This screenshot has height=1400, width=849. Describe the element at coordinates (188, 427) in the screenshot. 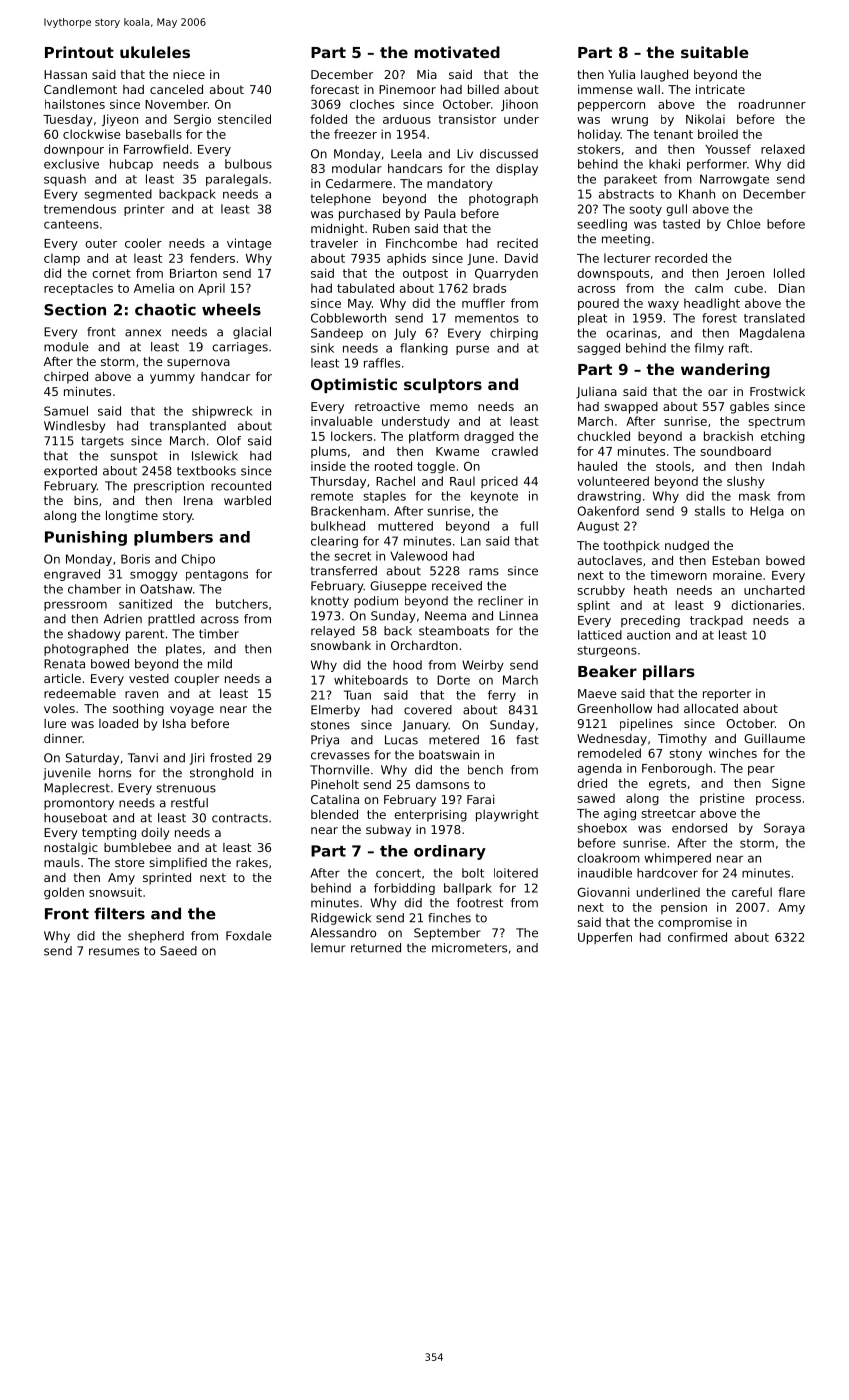

I see `transplanted` at that location.
